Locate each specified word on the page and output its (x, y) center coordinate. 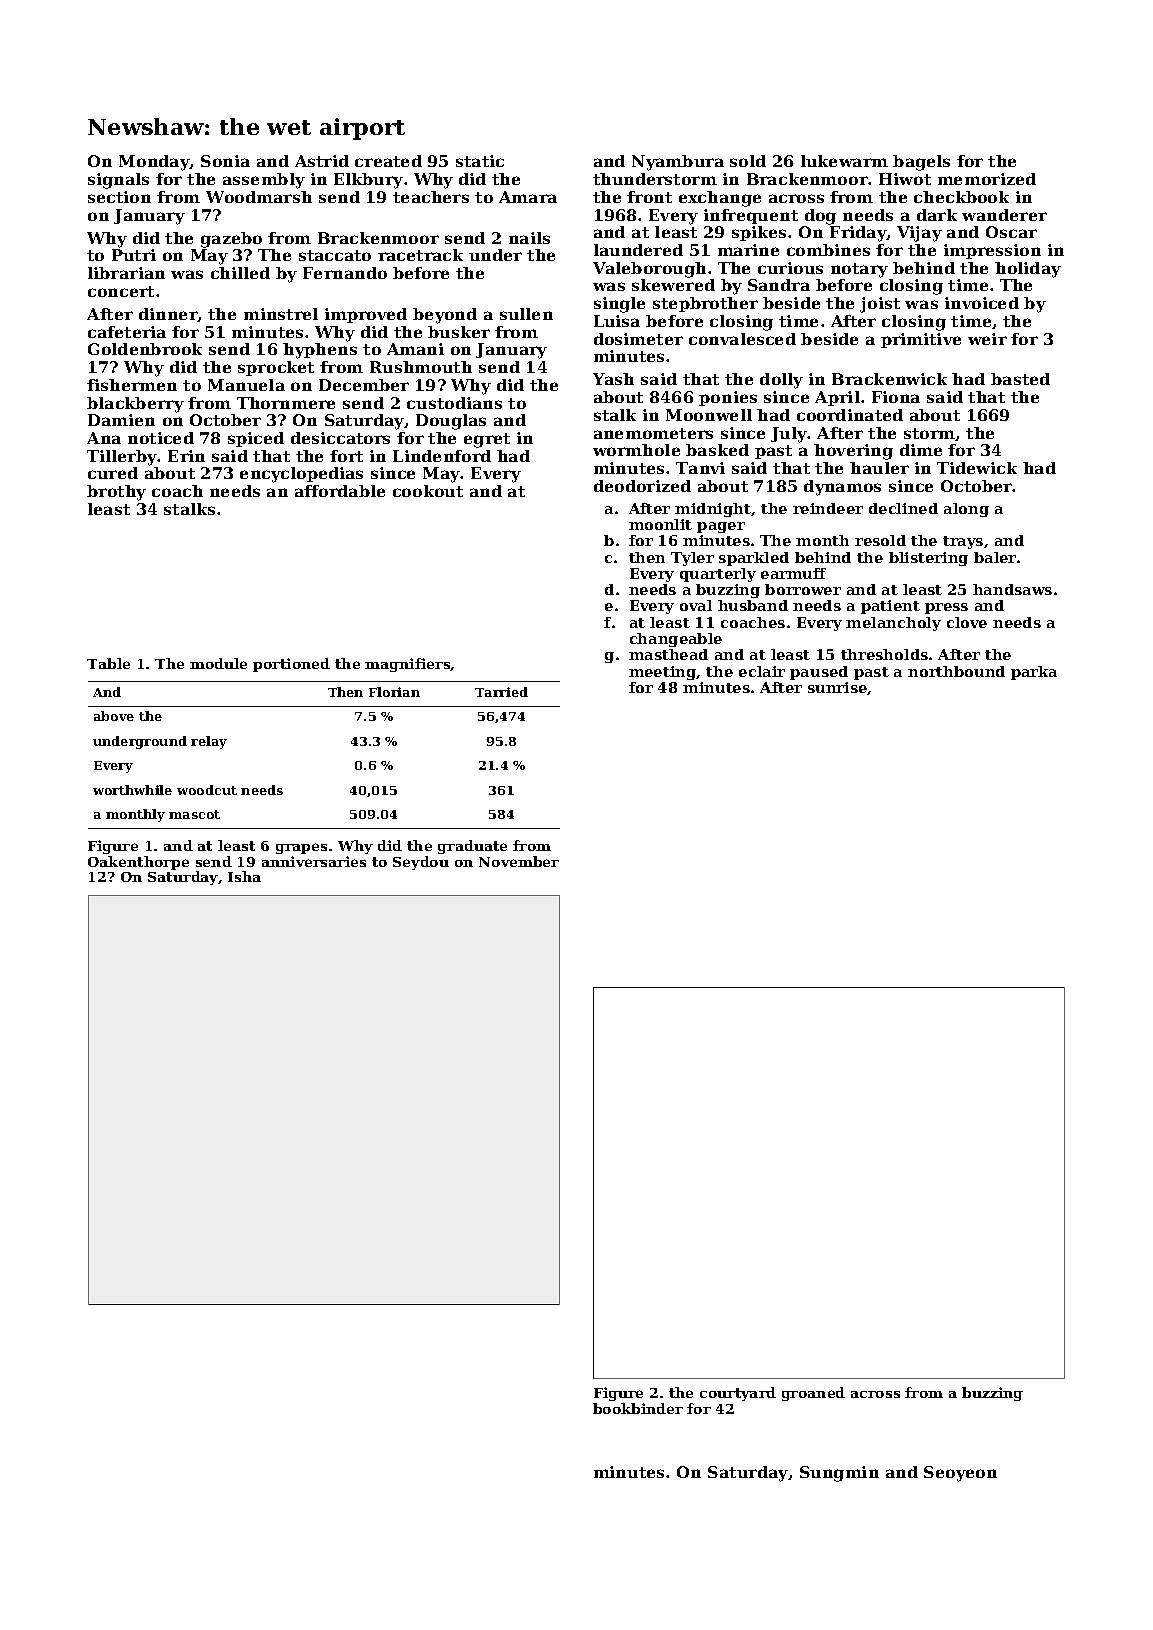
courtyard (738, 1394)
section (119, 197)
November (519, 861)
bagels (921, 163)
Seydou (421, 863)
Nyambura (678, 163)
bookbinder (638, 1408)
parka (1034, 673)
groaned (813, 1394)
